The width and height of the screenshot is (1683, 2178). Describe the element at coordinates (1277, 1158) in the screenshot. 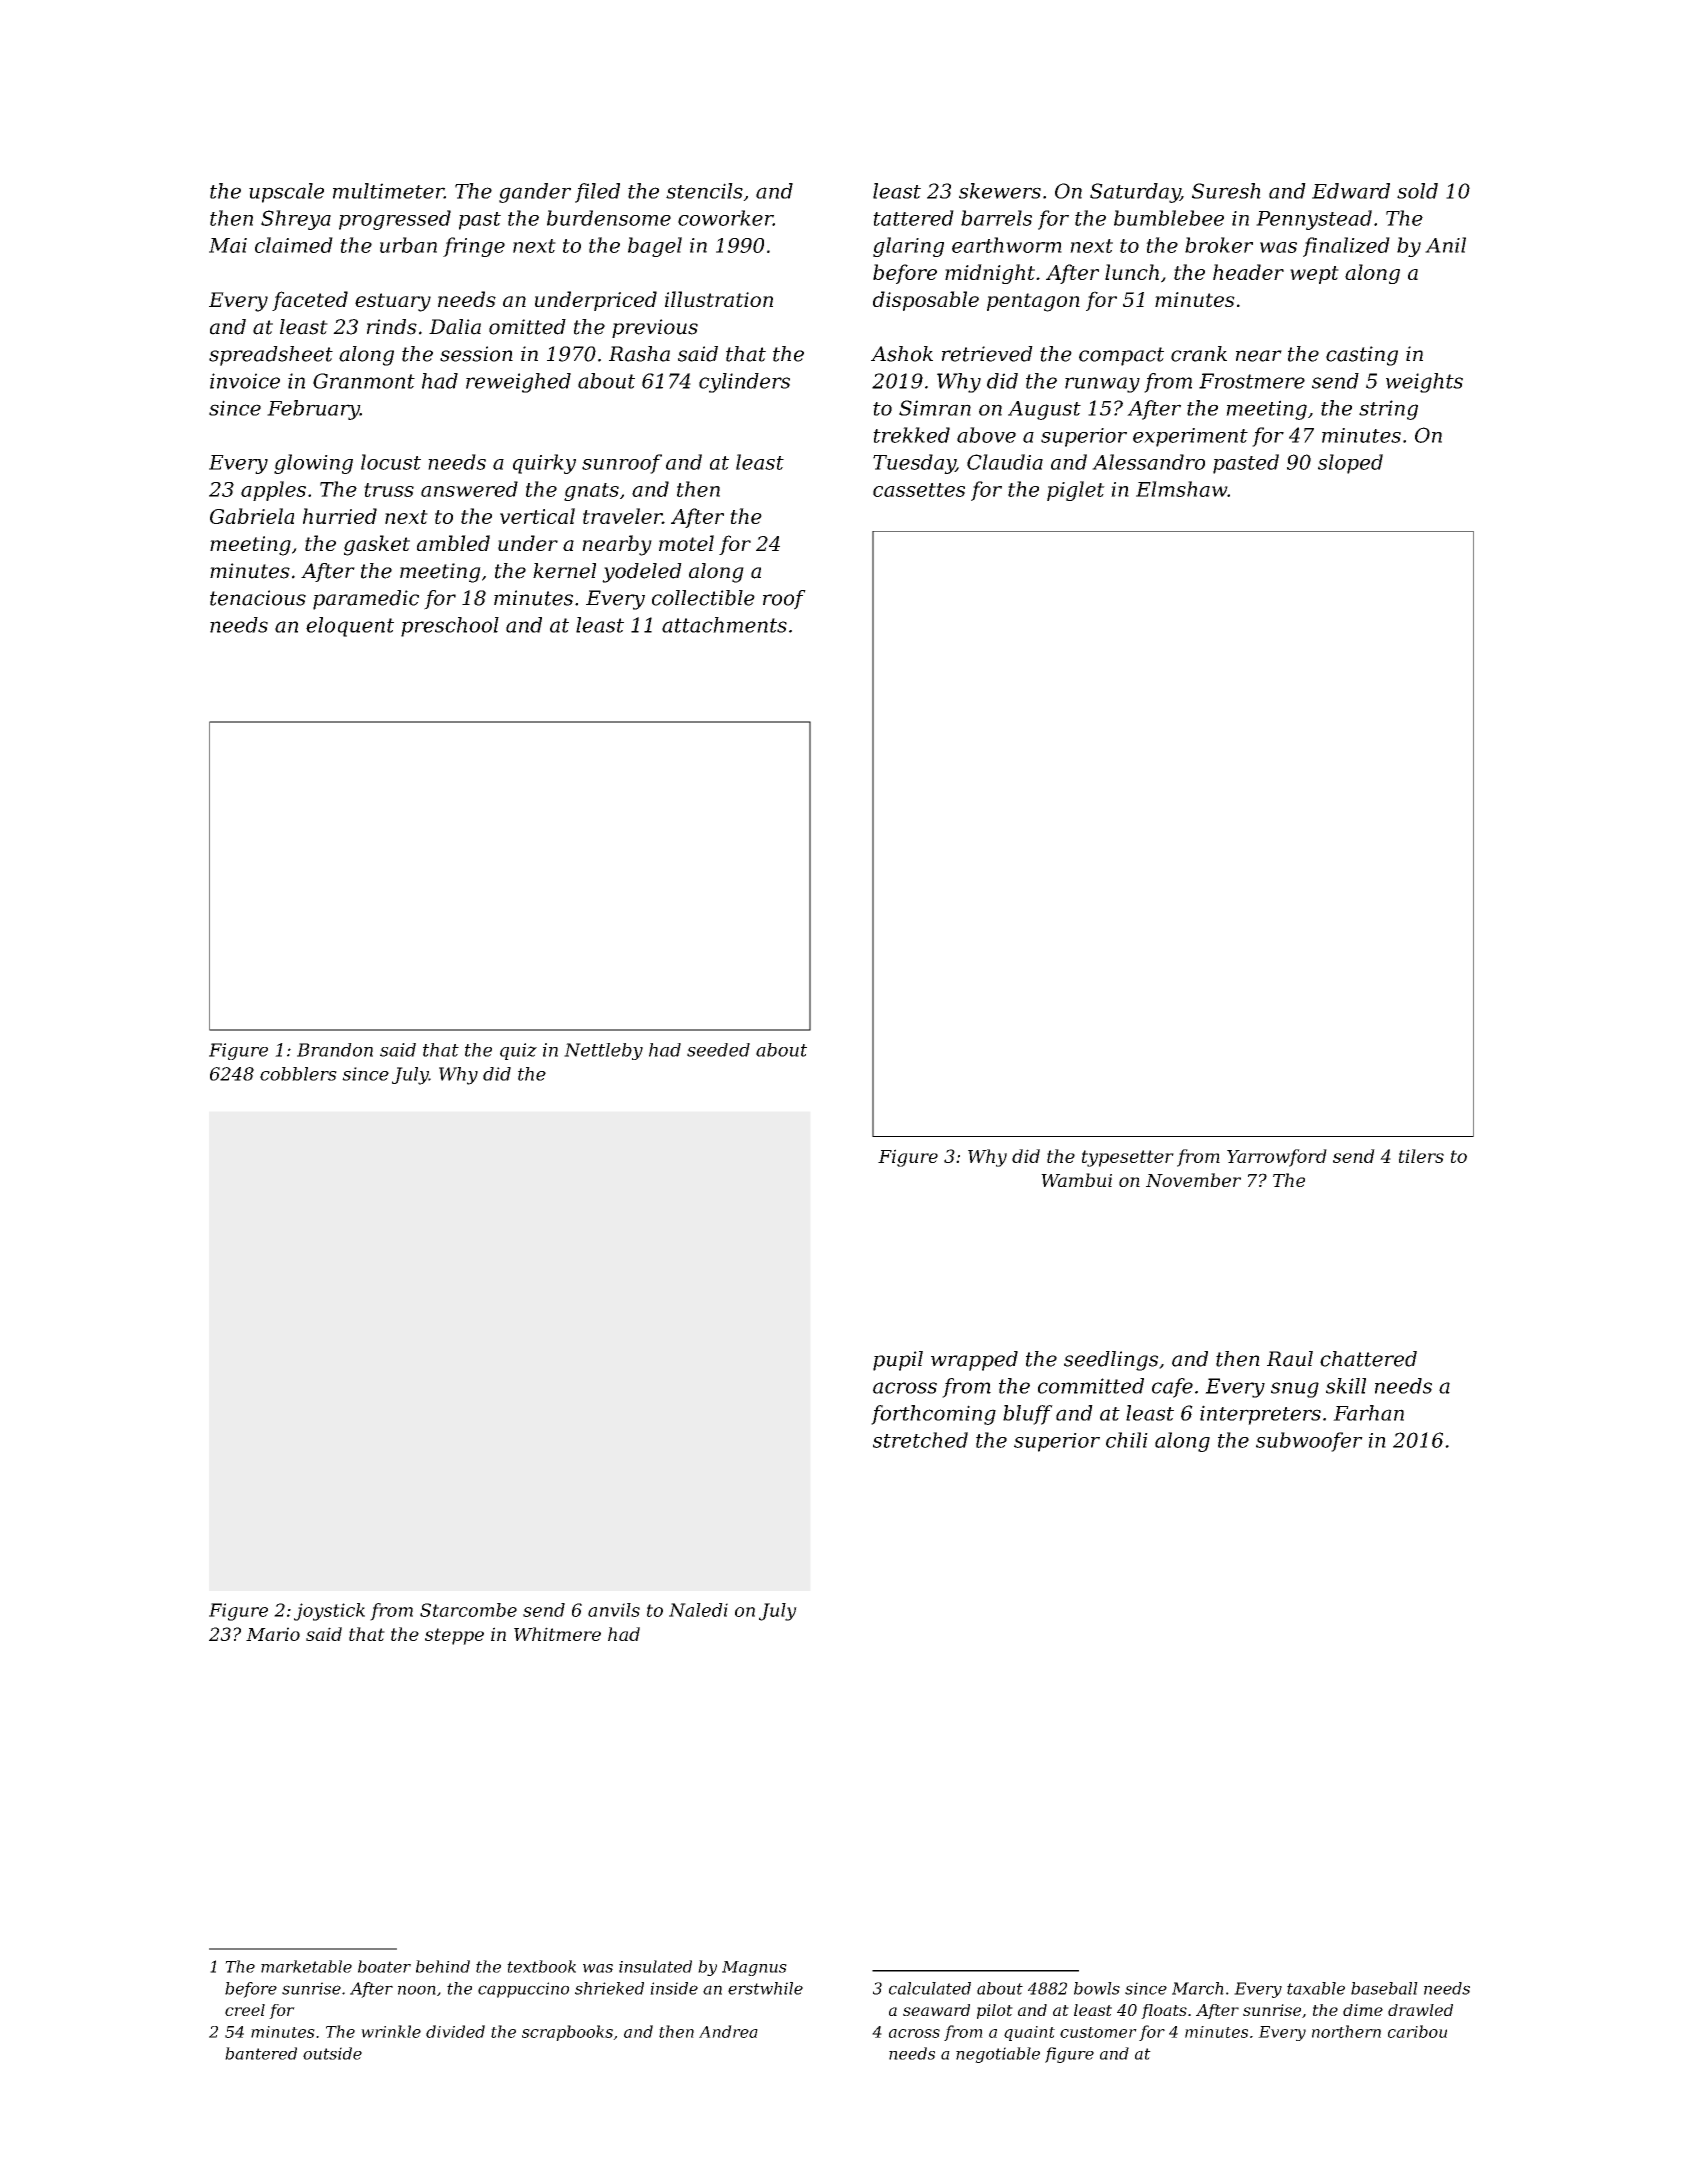

I see `Yarrowford` at that location.
